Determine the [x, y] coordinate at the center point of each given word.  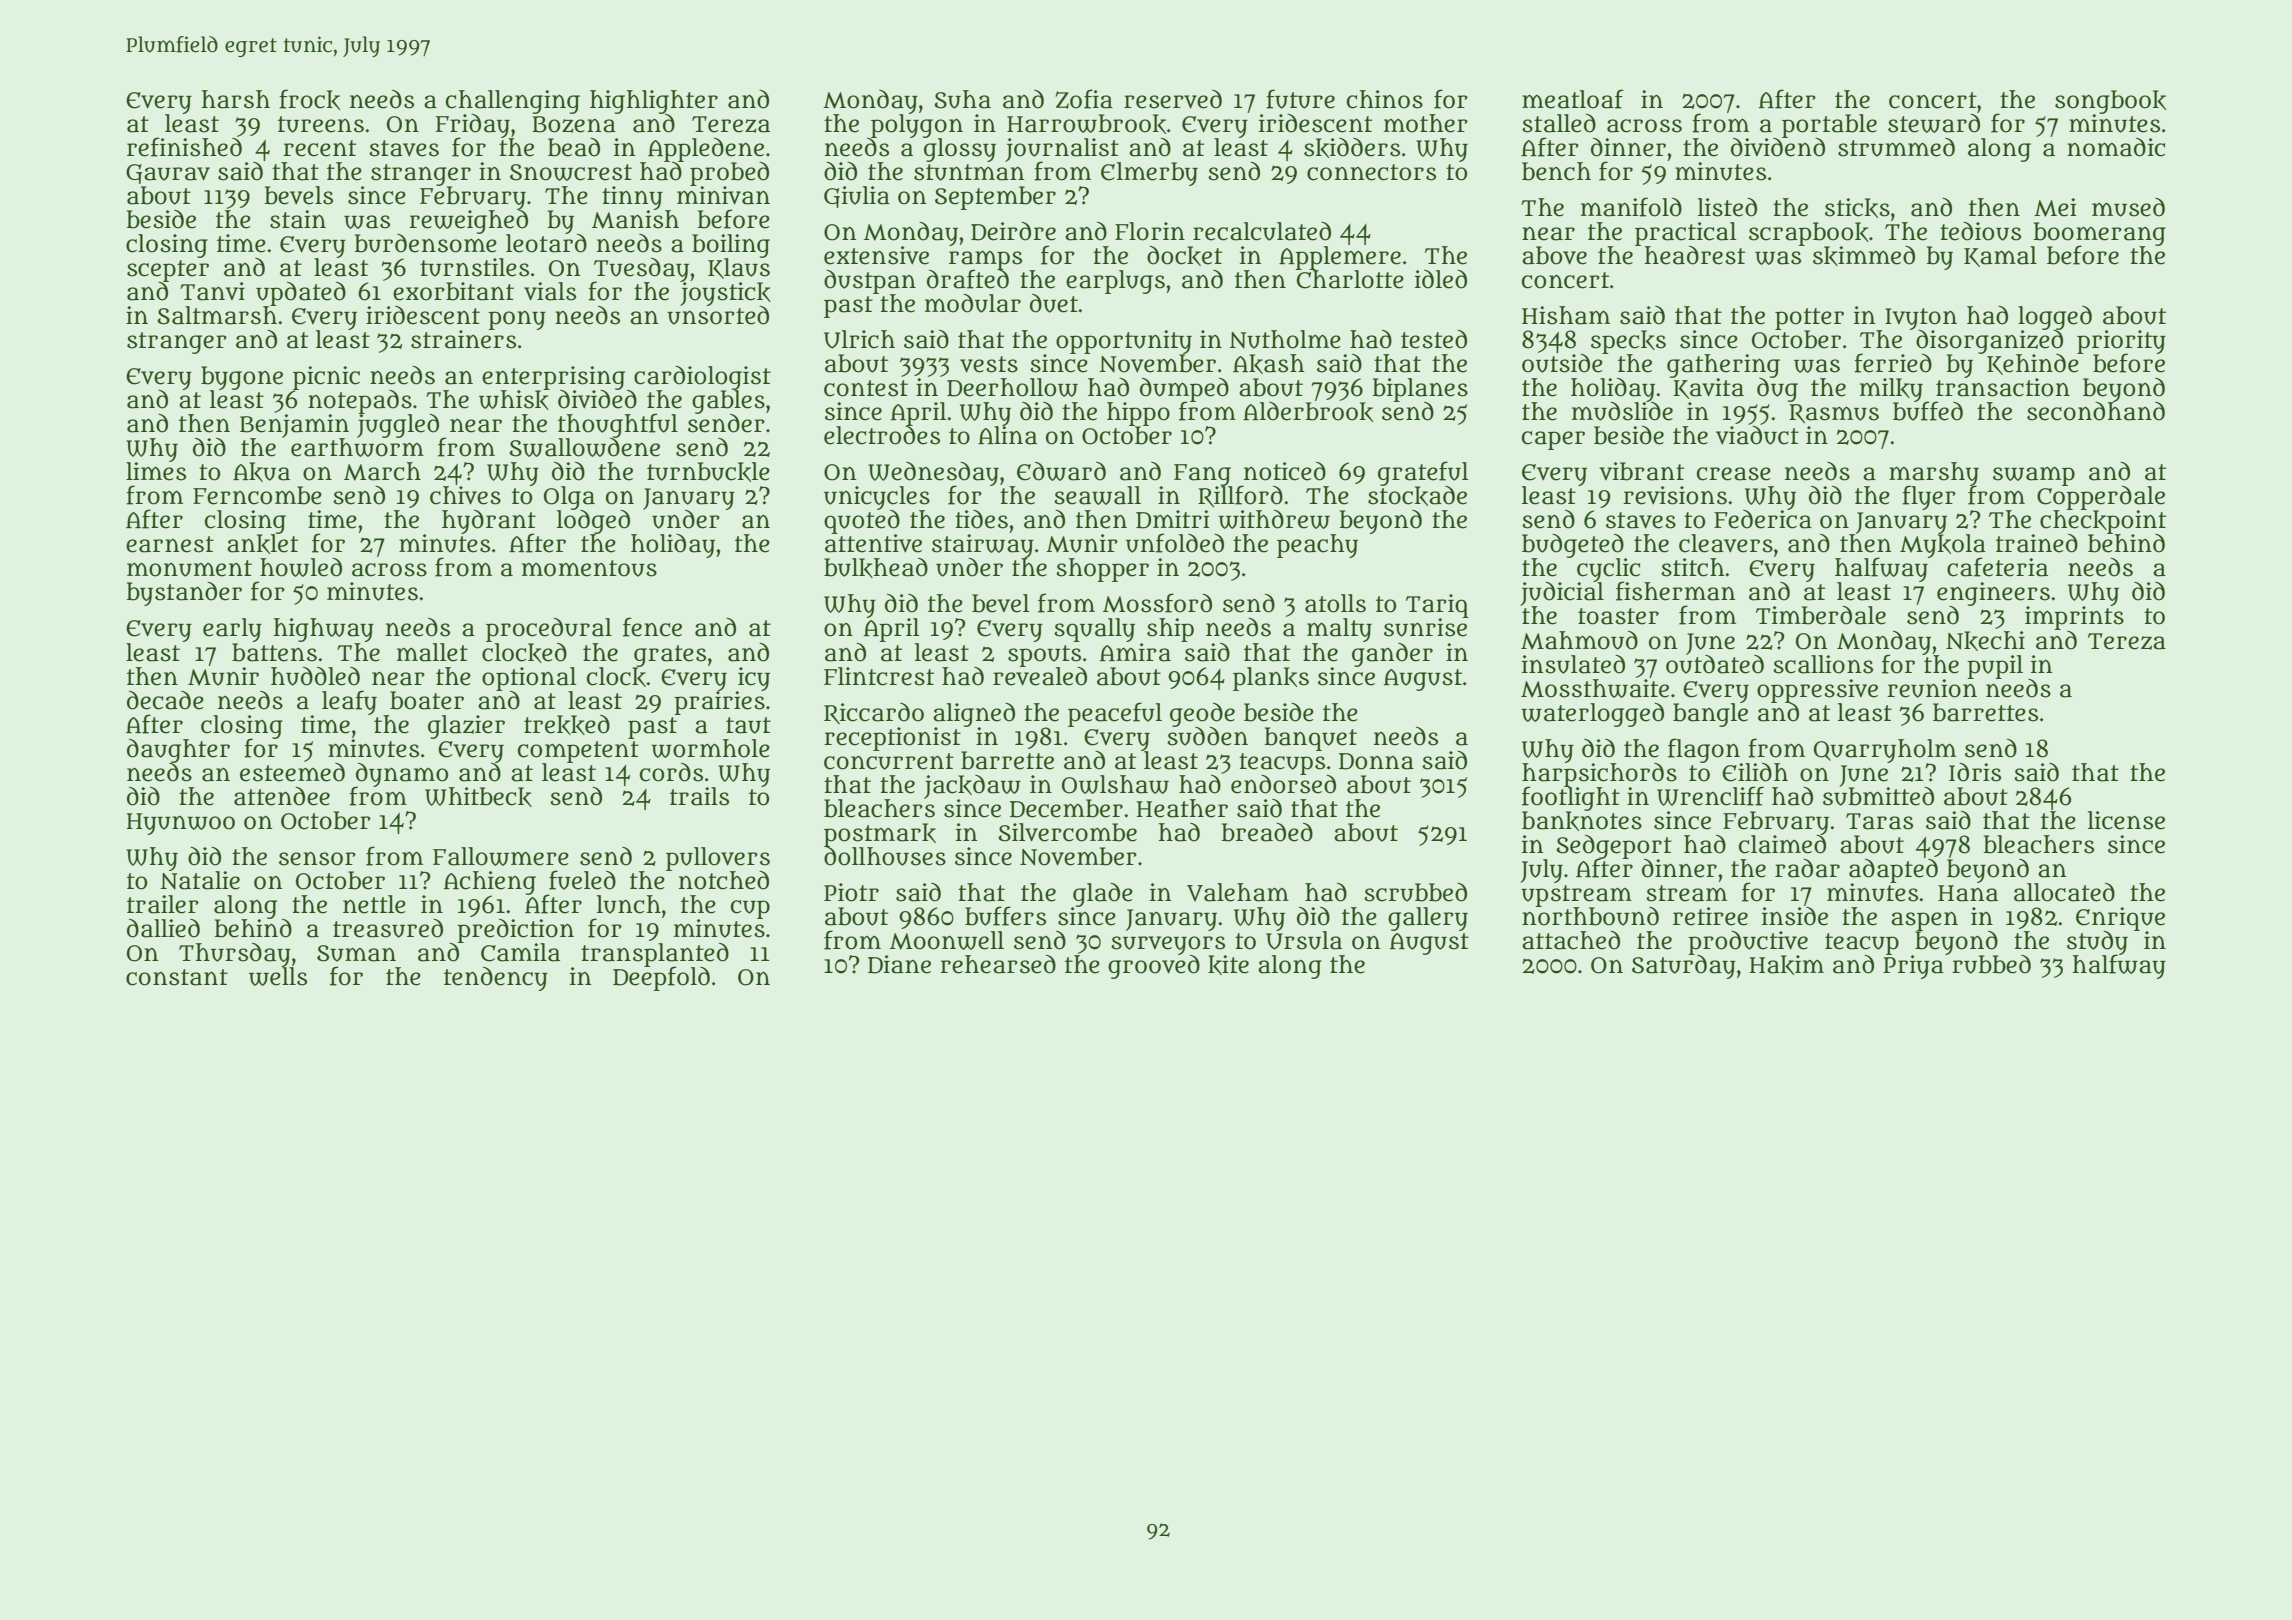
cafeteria [1997, 567]
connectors [1371, 172]
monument [189, 568]
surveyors [1168, 945]
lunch [629, 904]
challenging [513, 101]
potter [1809, 319]
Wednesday [933, 474]
